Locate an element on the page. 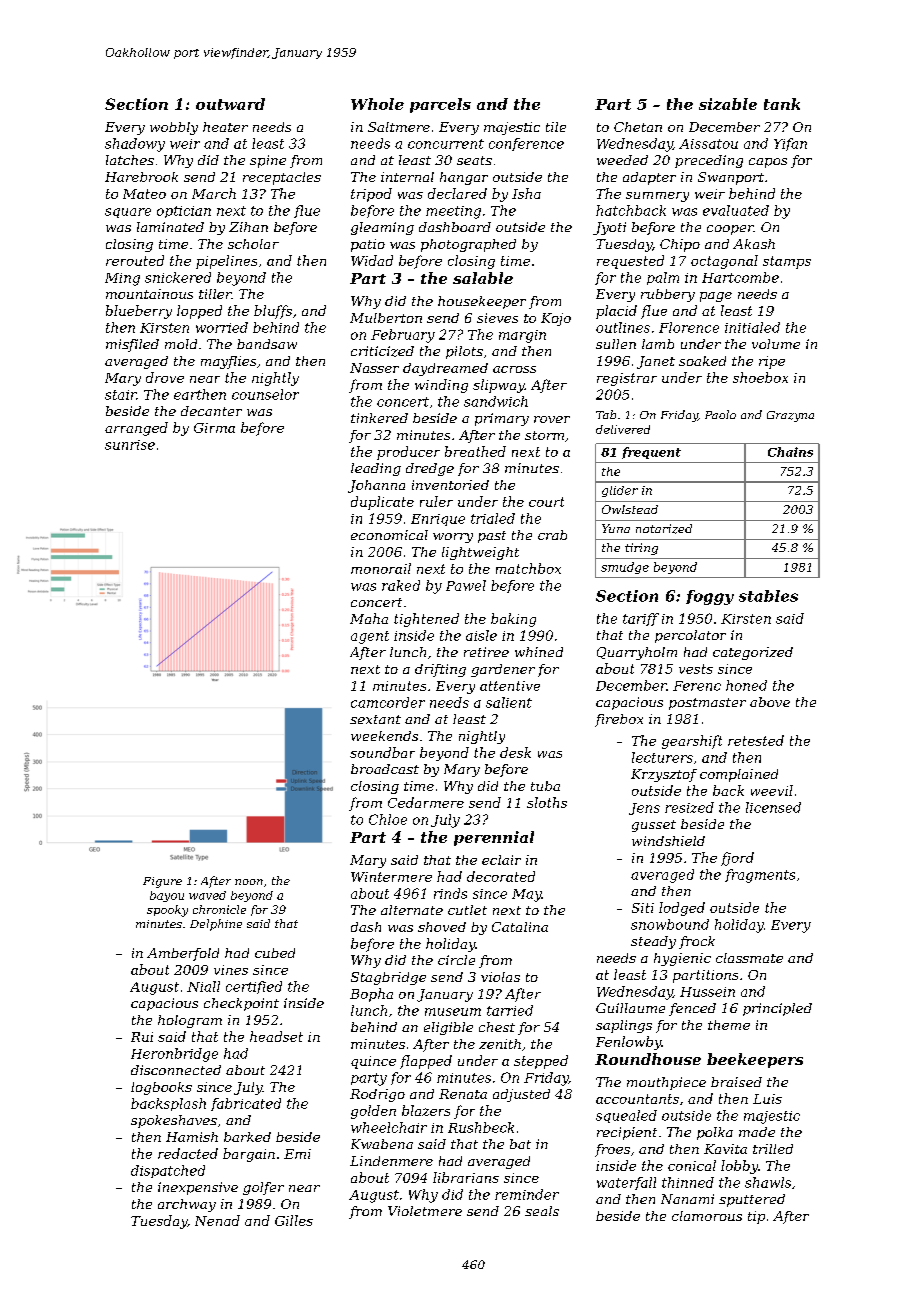 This document has height=1308, width=924. adapter is located at coordinates (649, 178).
